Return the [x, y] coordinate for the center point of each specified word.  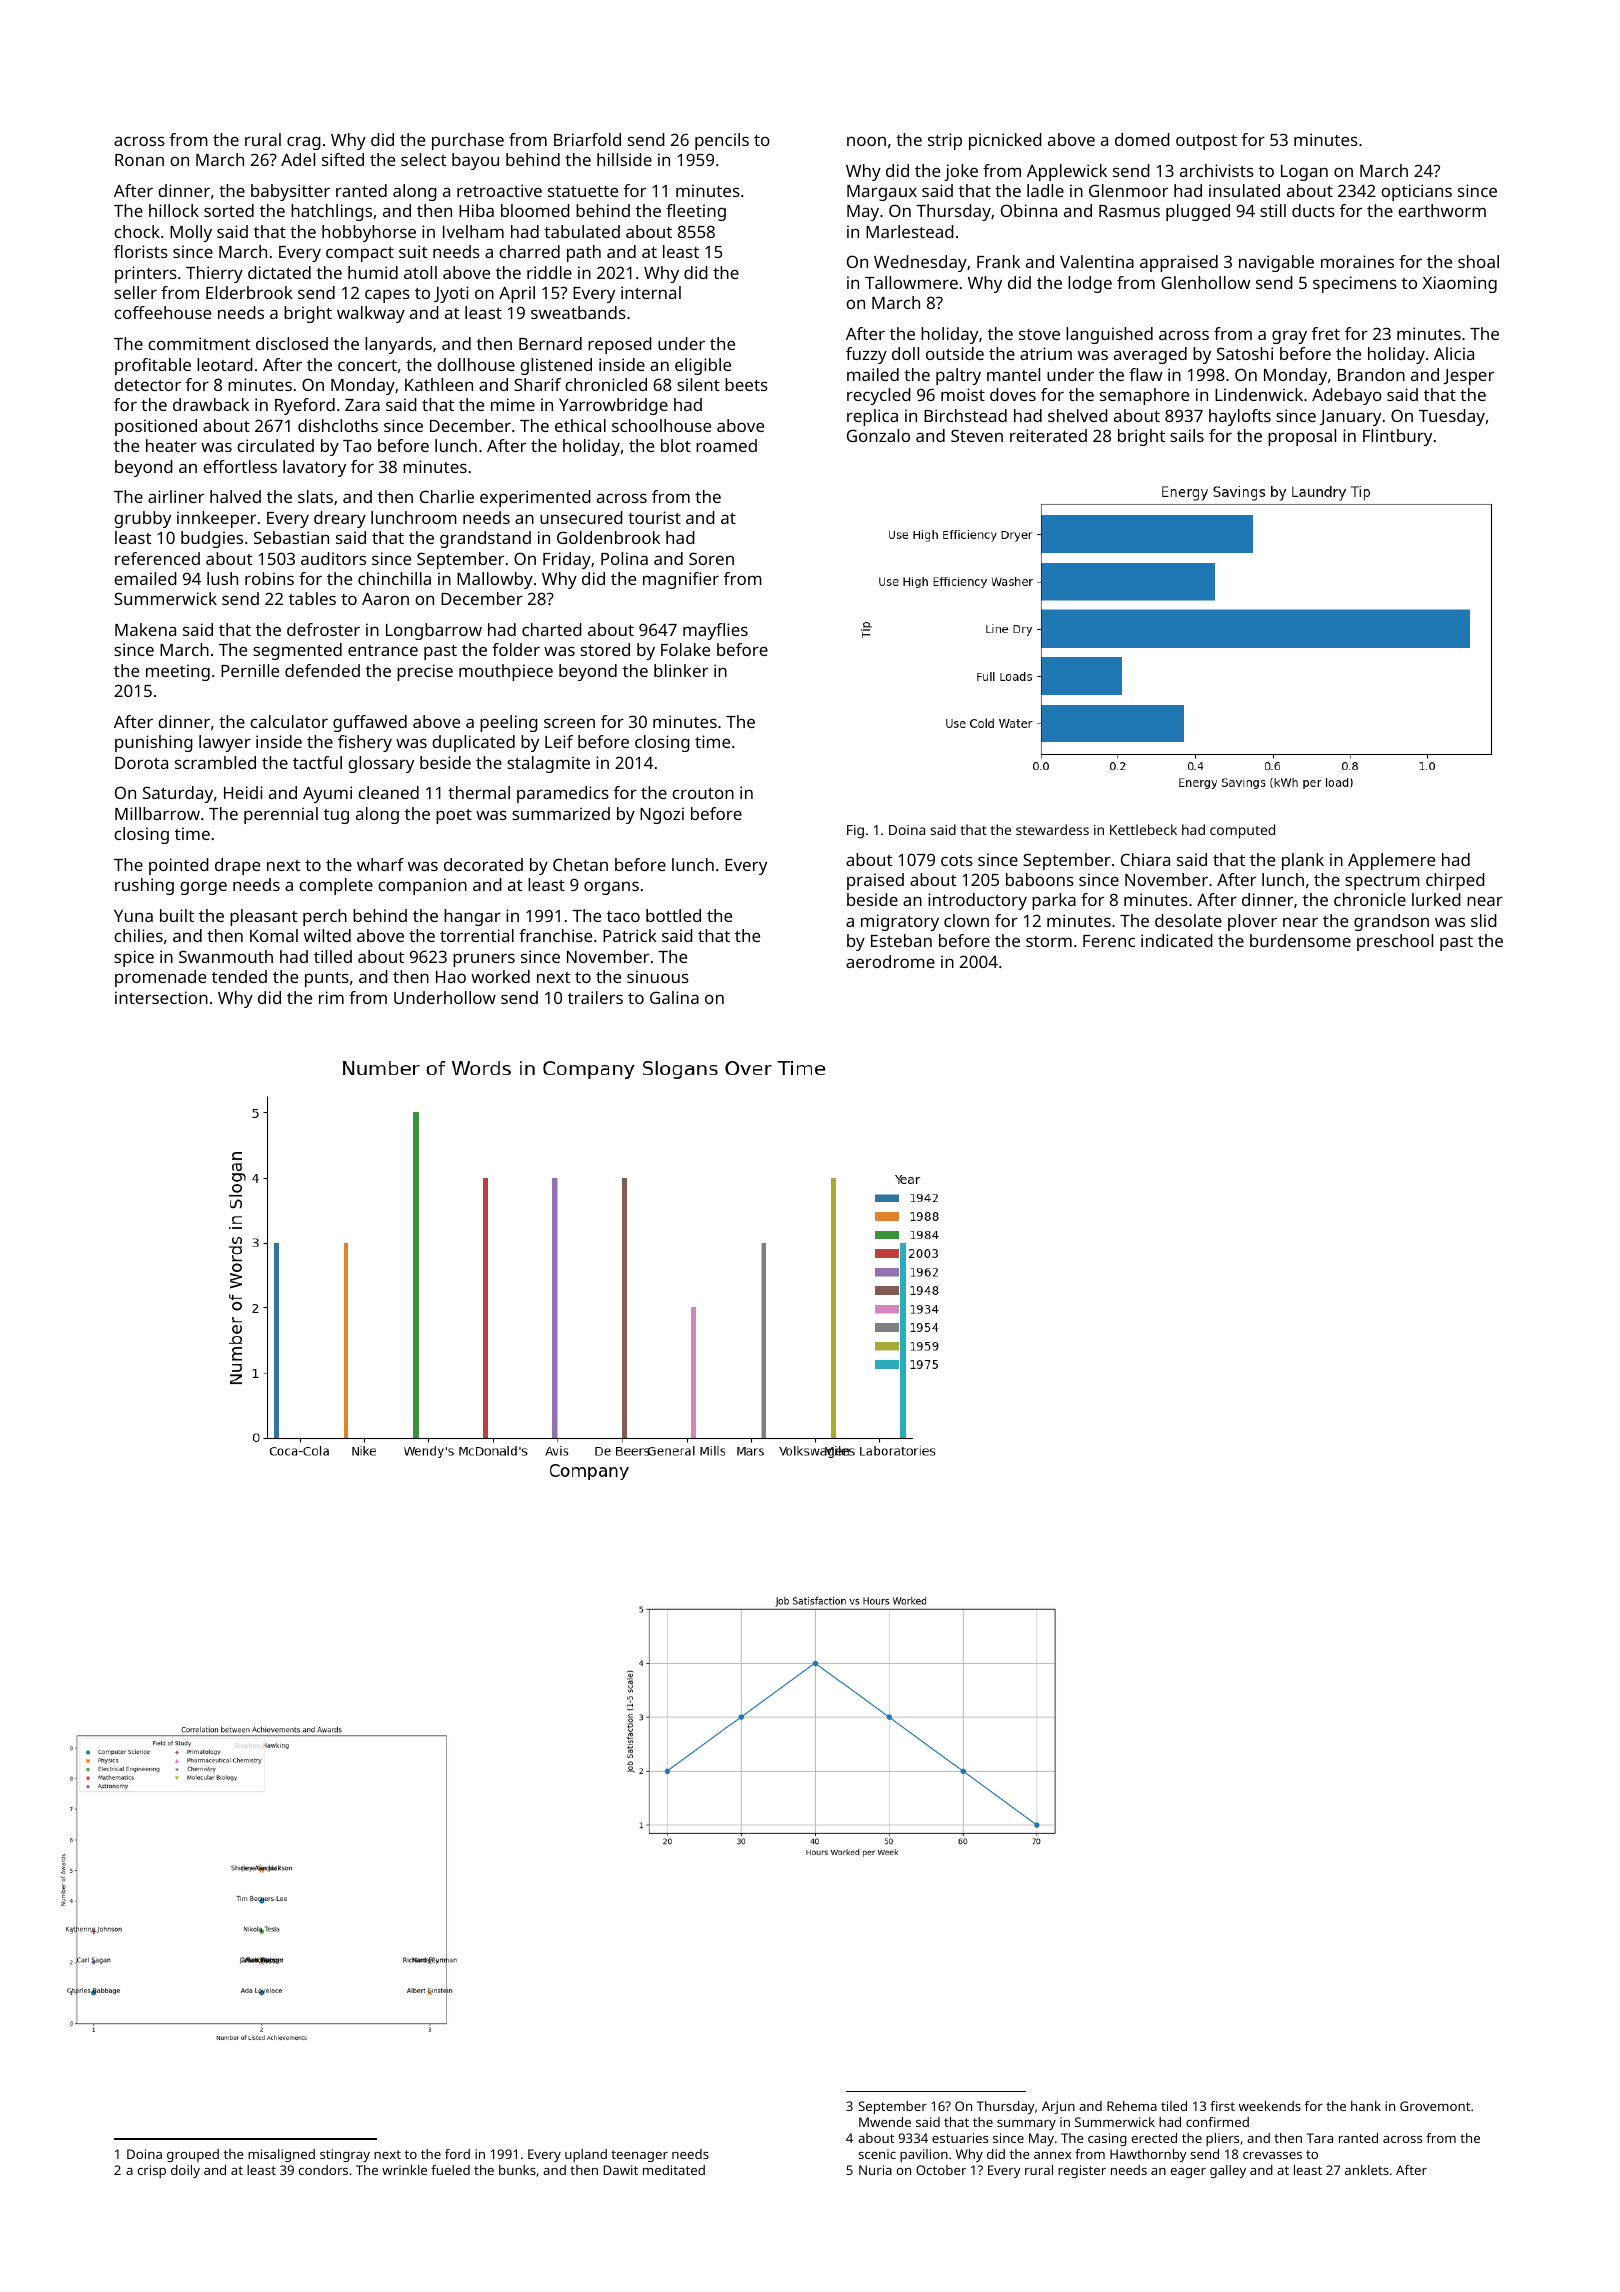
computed [1242, 831]
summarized [561, 813]
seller [135, 292]
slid [1484, 920]
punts [327, 979]
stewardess [1052, 829]
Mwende [885, 2122]
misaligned [281, 2155]
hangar [472, 917]
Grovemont [1435, 2106]
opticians [1416, 192]
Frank [998, 261]
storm [1049, 941]
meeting [178, 672]
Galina [674, 997]
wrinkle [404, 2170]
